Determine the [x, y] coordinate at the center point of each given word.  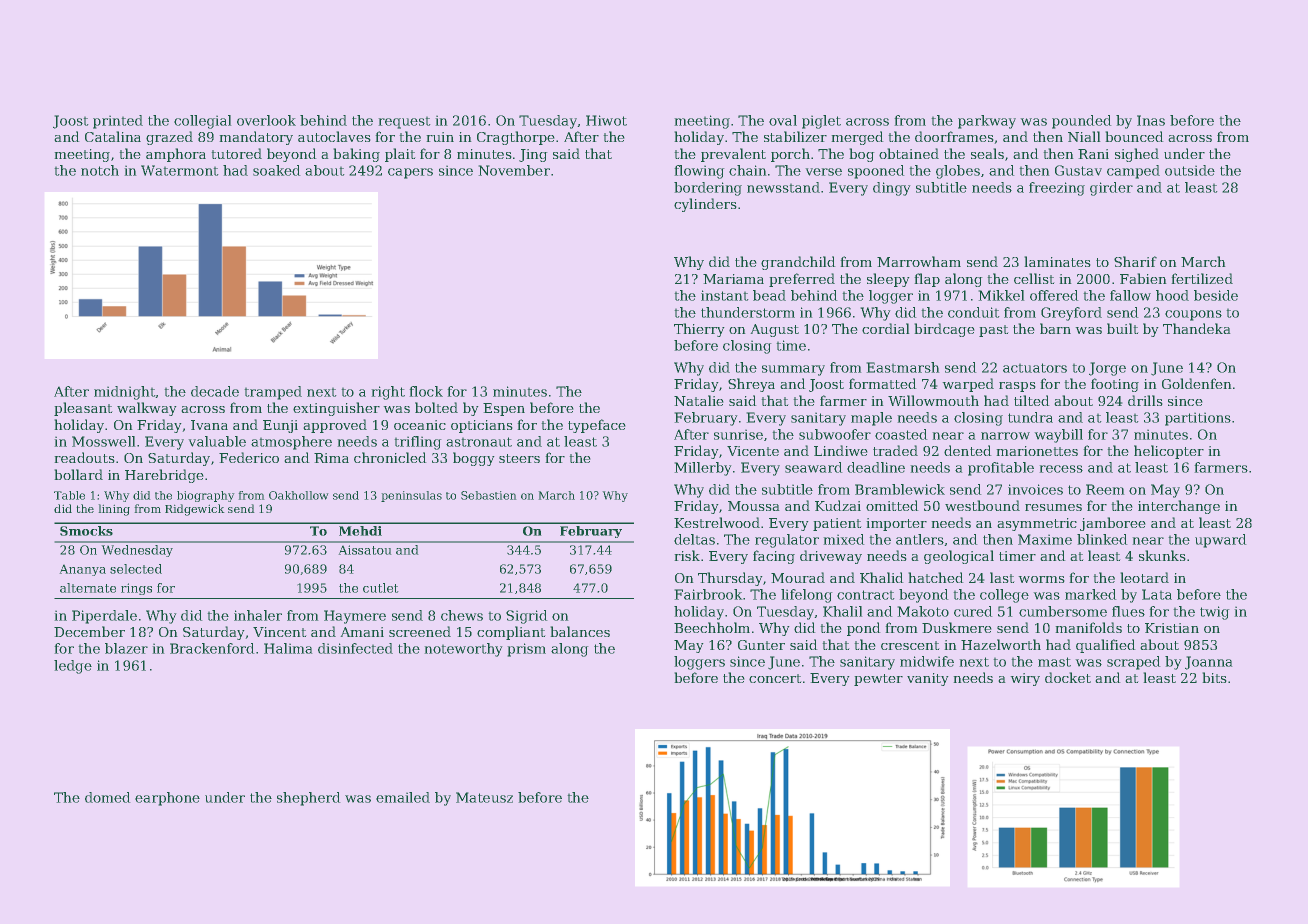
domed [107, 797]
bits [1214, 677]
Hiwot [606, 120]
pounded [1081, 122]
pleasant [83, 409]
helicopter [1169, 452]
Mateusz [484, 797]
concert [775, 678]
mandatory [256, 138]
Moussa [753, 506]
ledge [73, 667]
